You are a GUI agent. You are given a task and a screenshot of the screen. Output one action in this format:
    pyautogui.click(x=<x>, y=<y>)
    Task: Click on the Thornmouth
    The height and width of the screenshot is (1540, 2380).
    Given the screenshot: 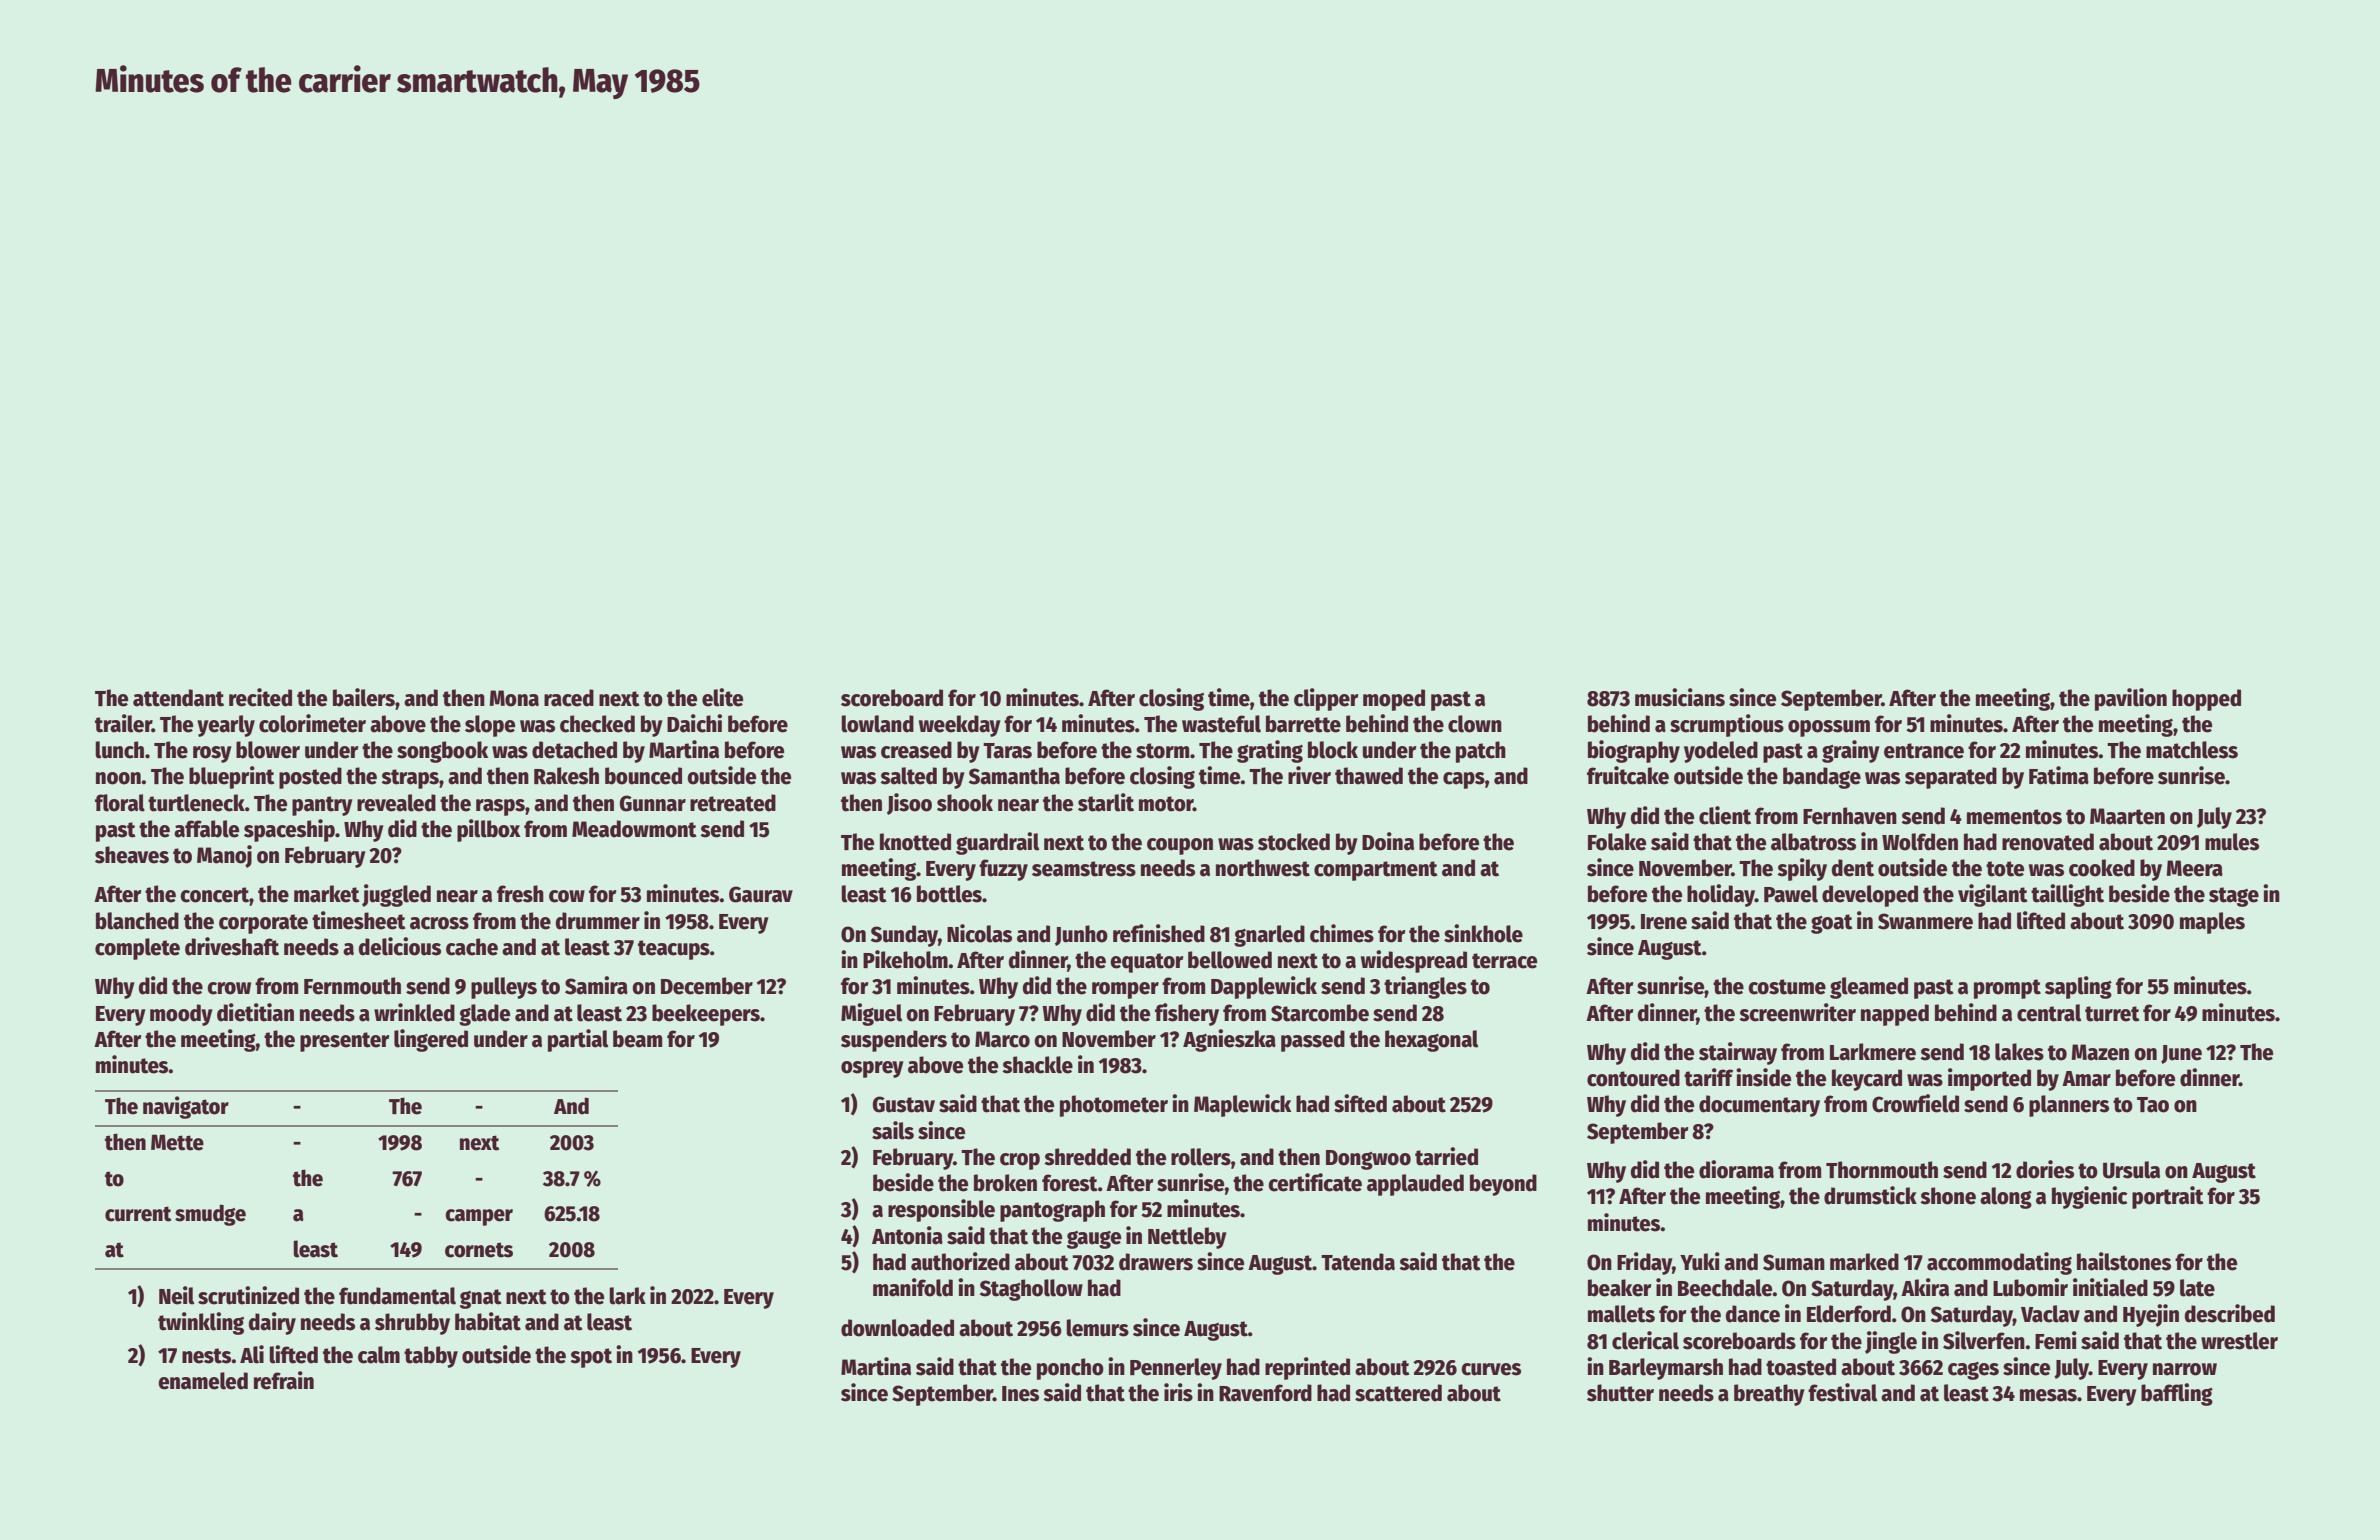 What is the action you would take?
    pyautogui.click(x=1882, y=1170)
